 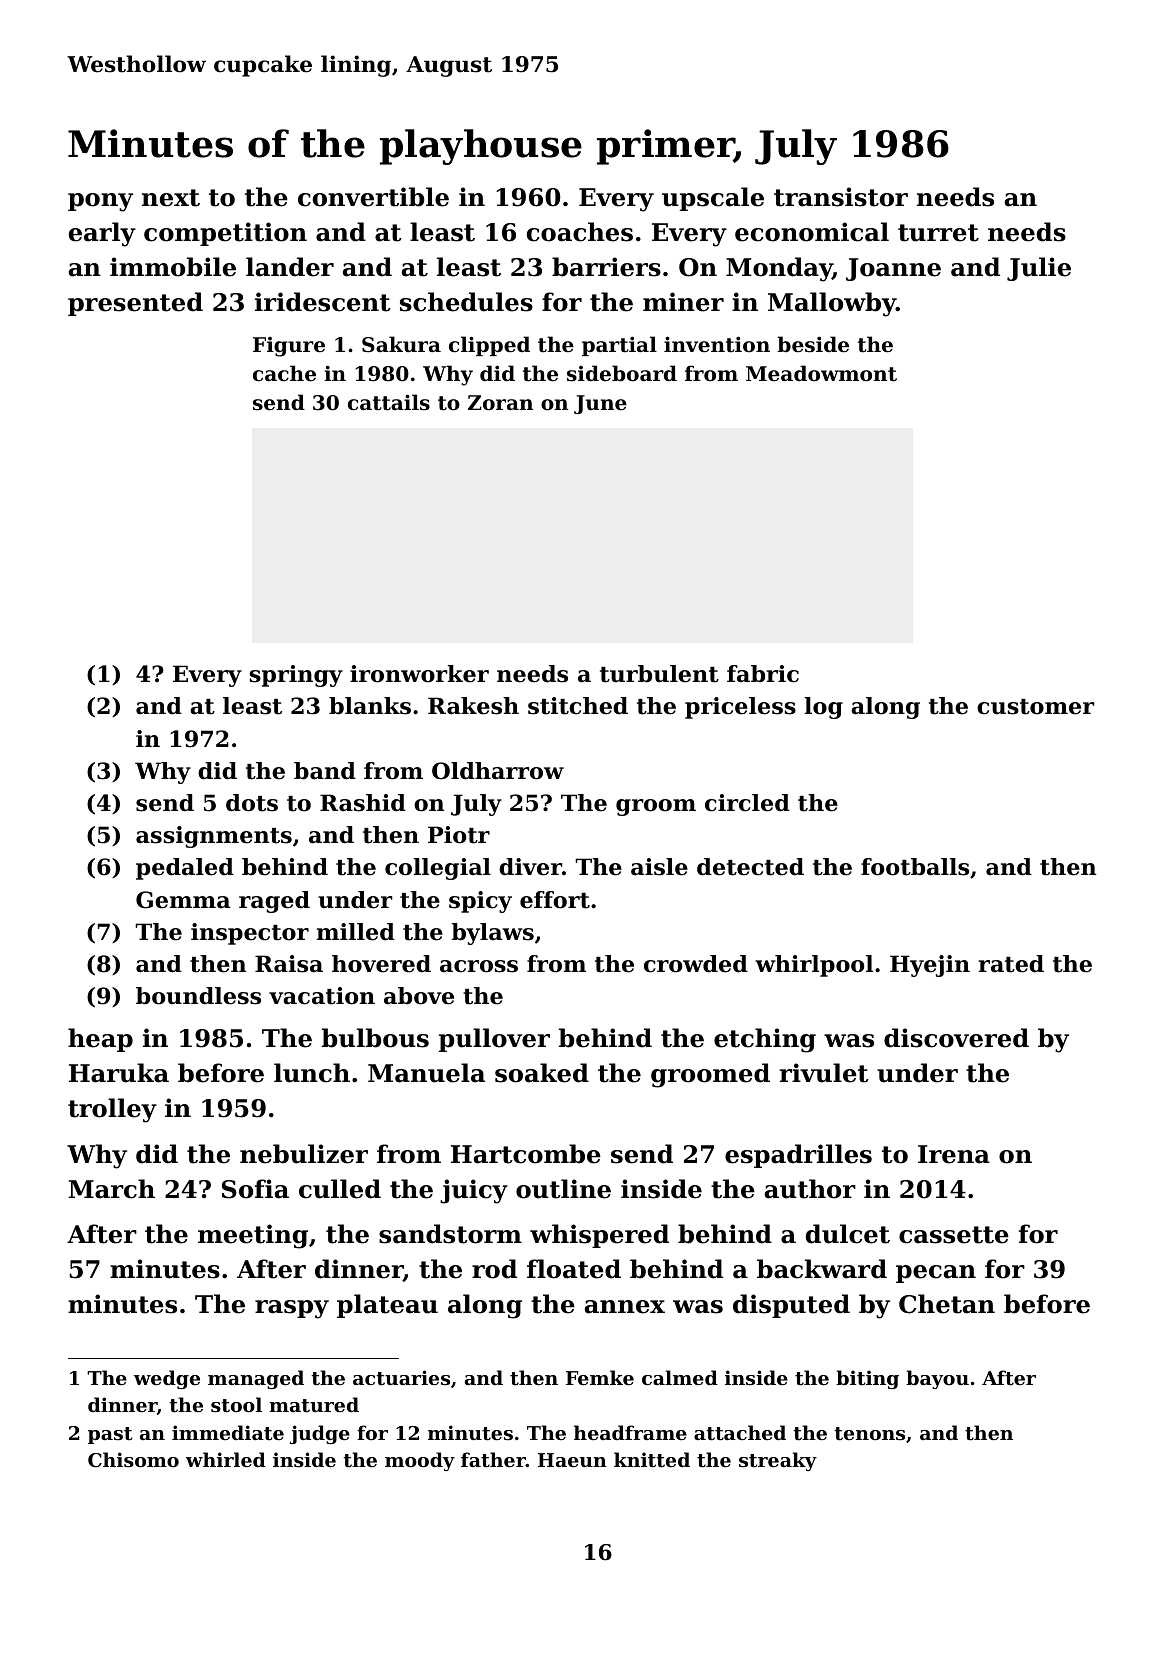 I want to click on Zoran, so click(x=500, y=403).
